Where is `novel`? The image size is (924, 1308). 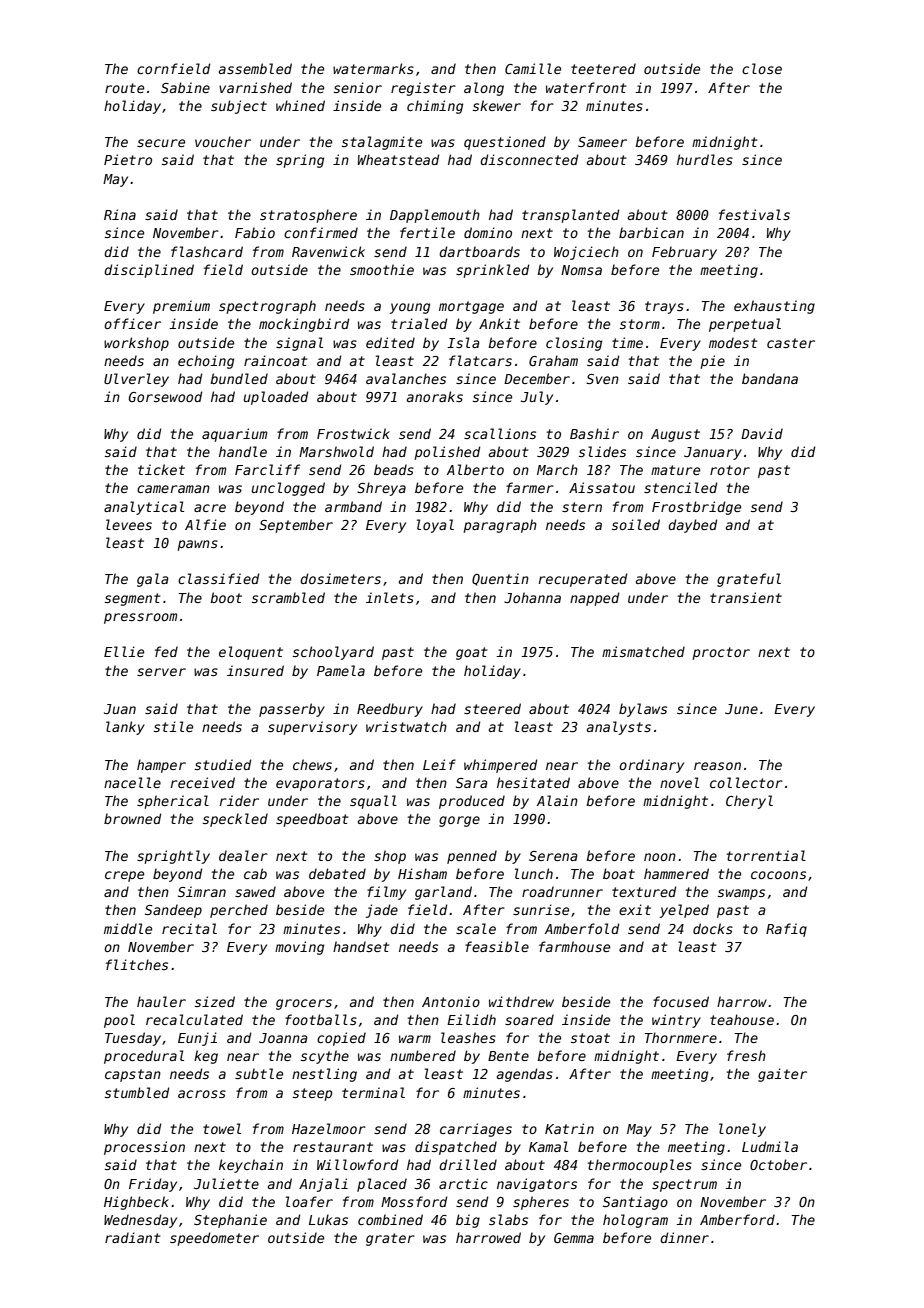 novel is located at coordinates (679, 782).
